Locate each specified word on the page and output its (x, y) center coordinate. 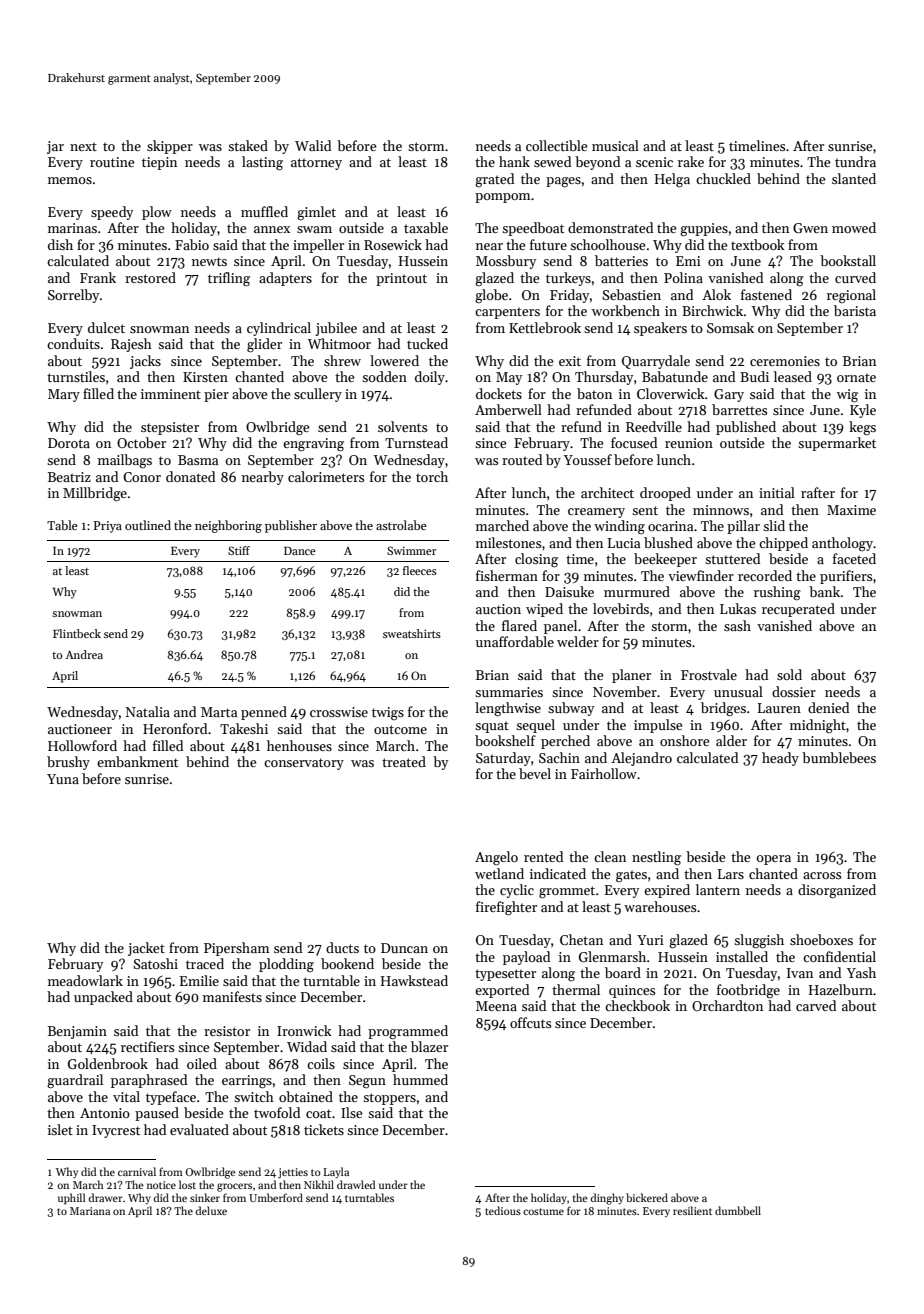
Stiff (239, 550)
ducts (342, 947)
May (509, 378)
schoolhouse (608, 244)
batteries (621, 260)
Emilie (199, 980)
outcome (400, 729)
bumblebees (839, 757)
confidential (839, 956)
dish (60, 244)
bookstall (848, 260)
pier (216, 395)
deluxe (211, 1210)
